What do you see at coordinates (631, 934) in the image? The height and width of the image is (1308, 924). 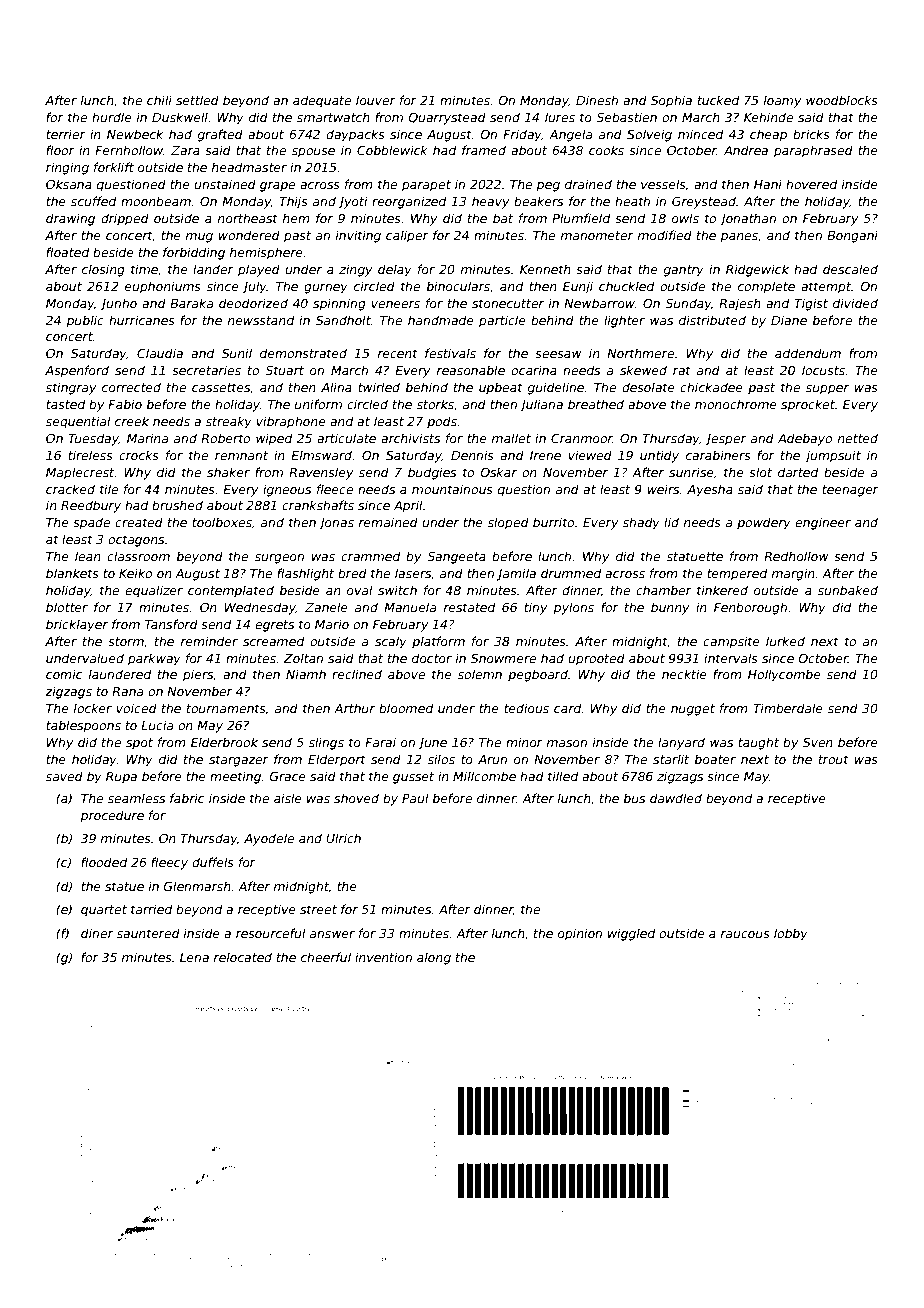 I see `wiggled` at bounding box center [631, 934].
